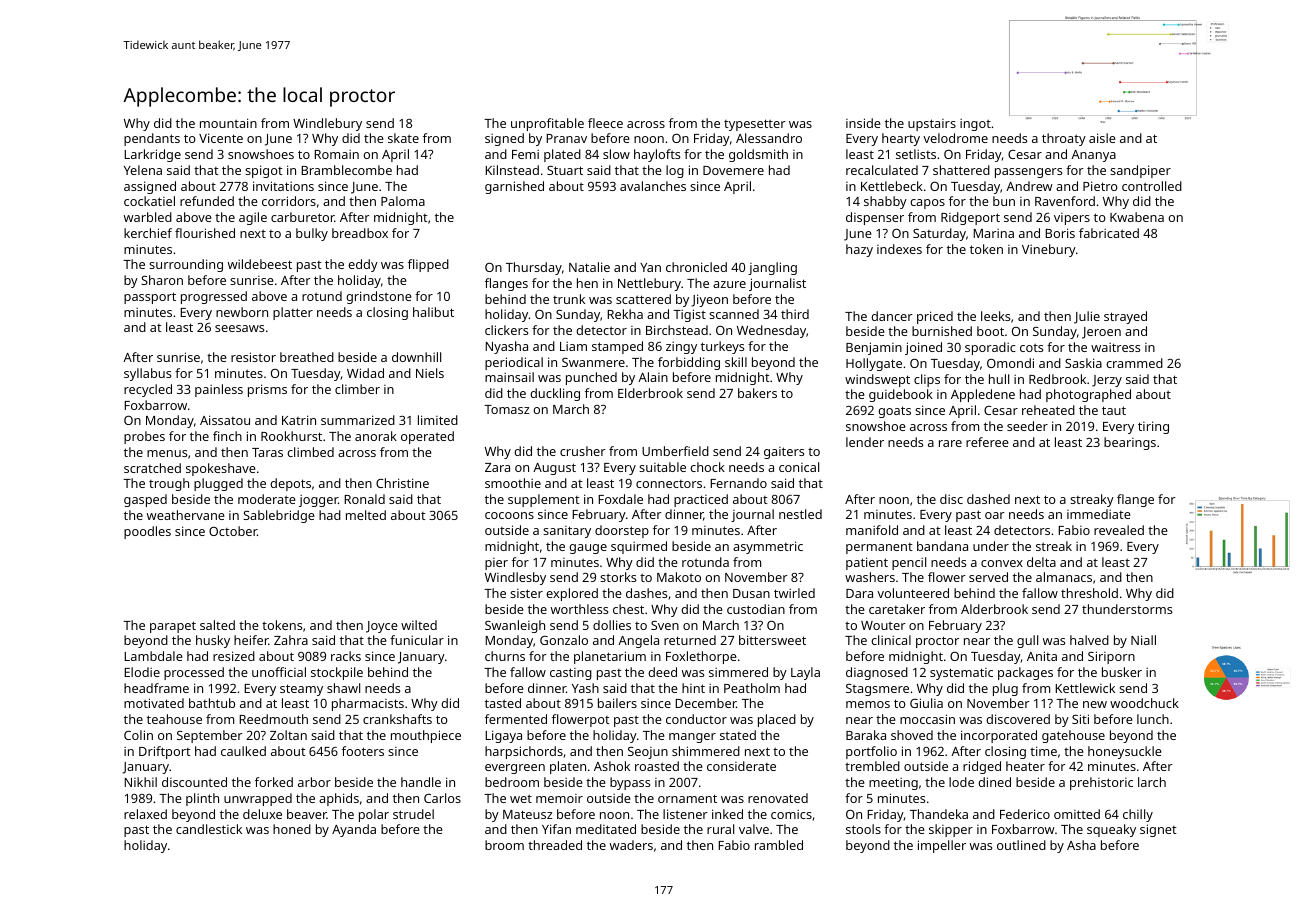  I want to click on rare, so click(950, 443).
